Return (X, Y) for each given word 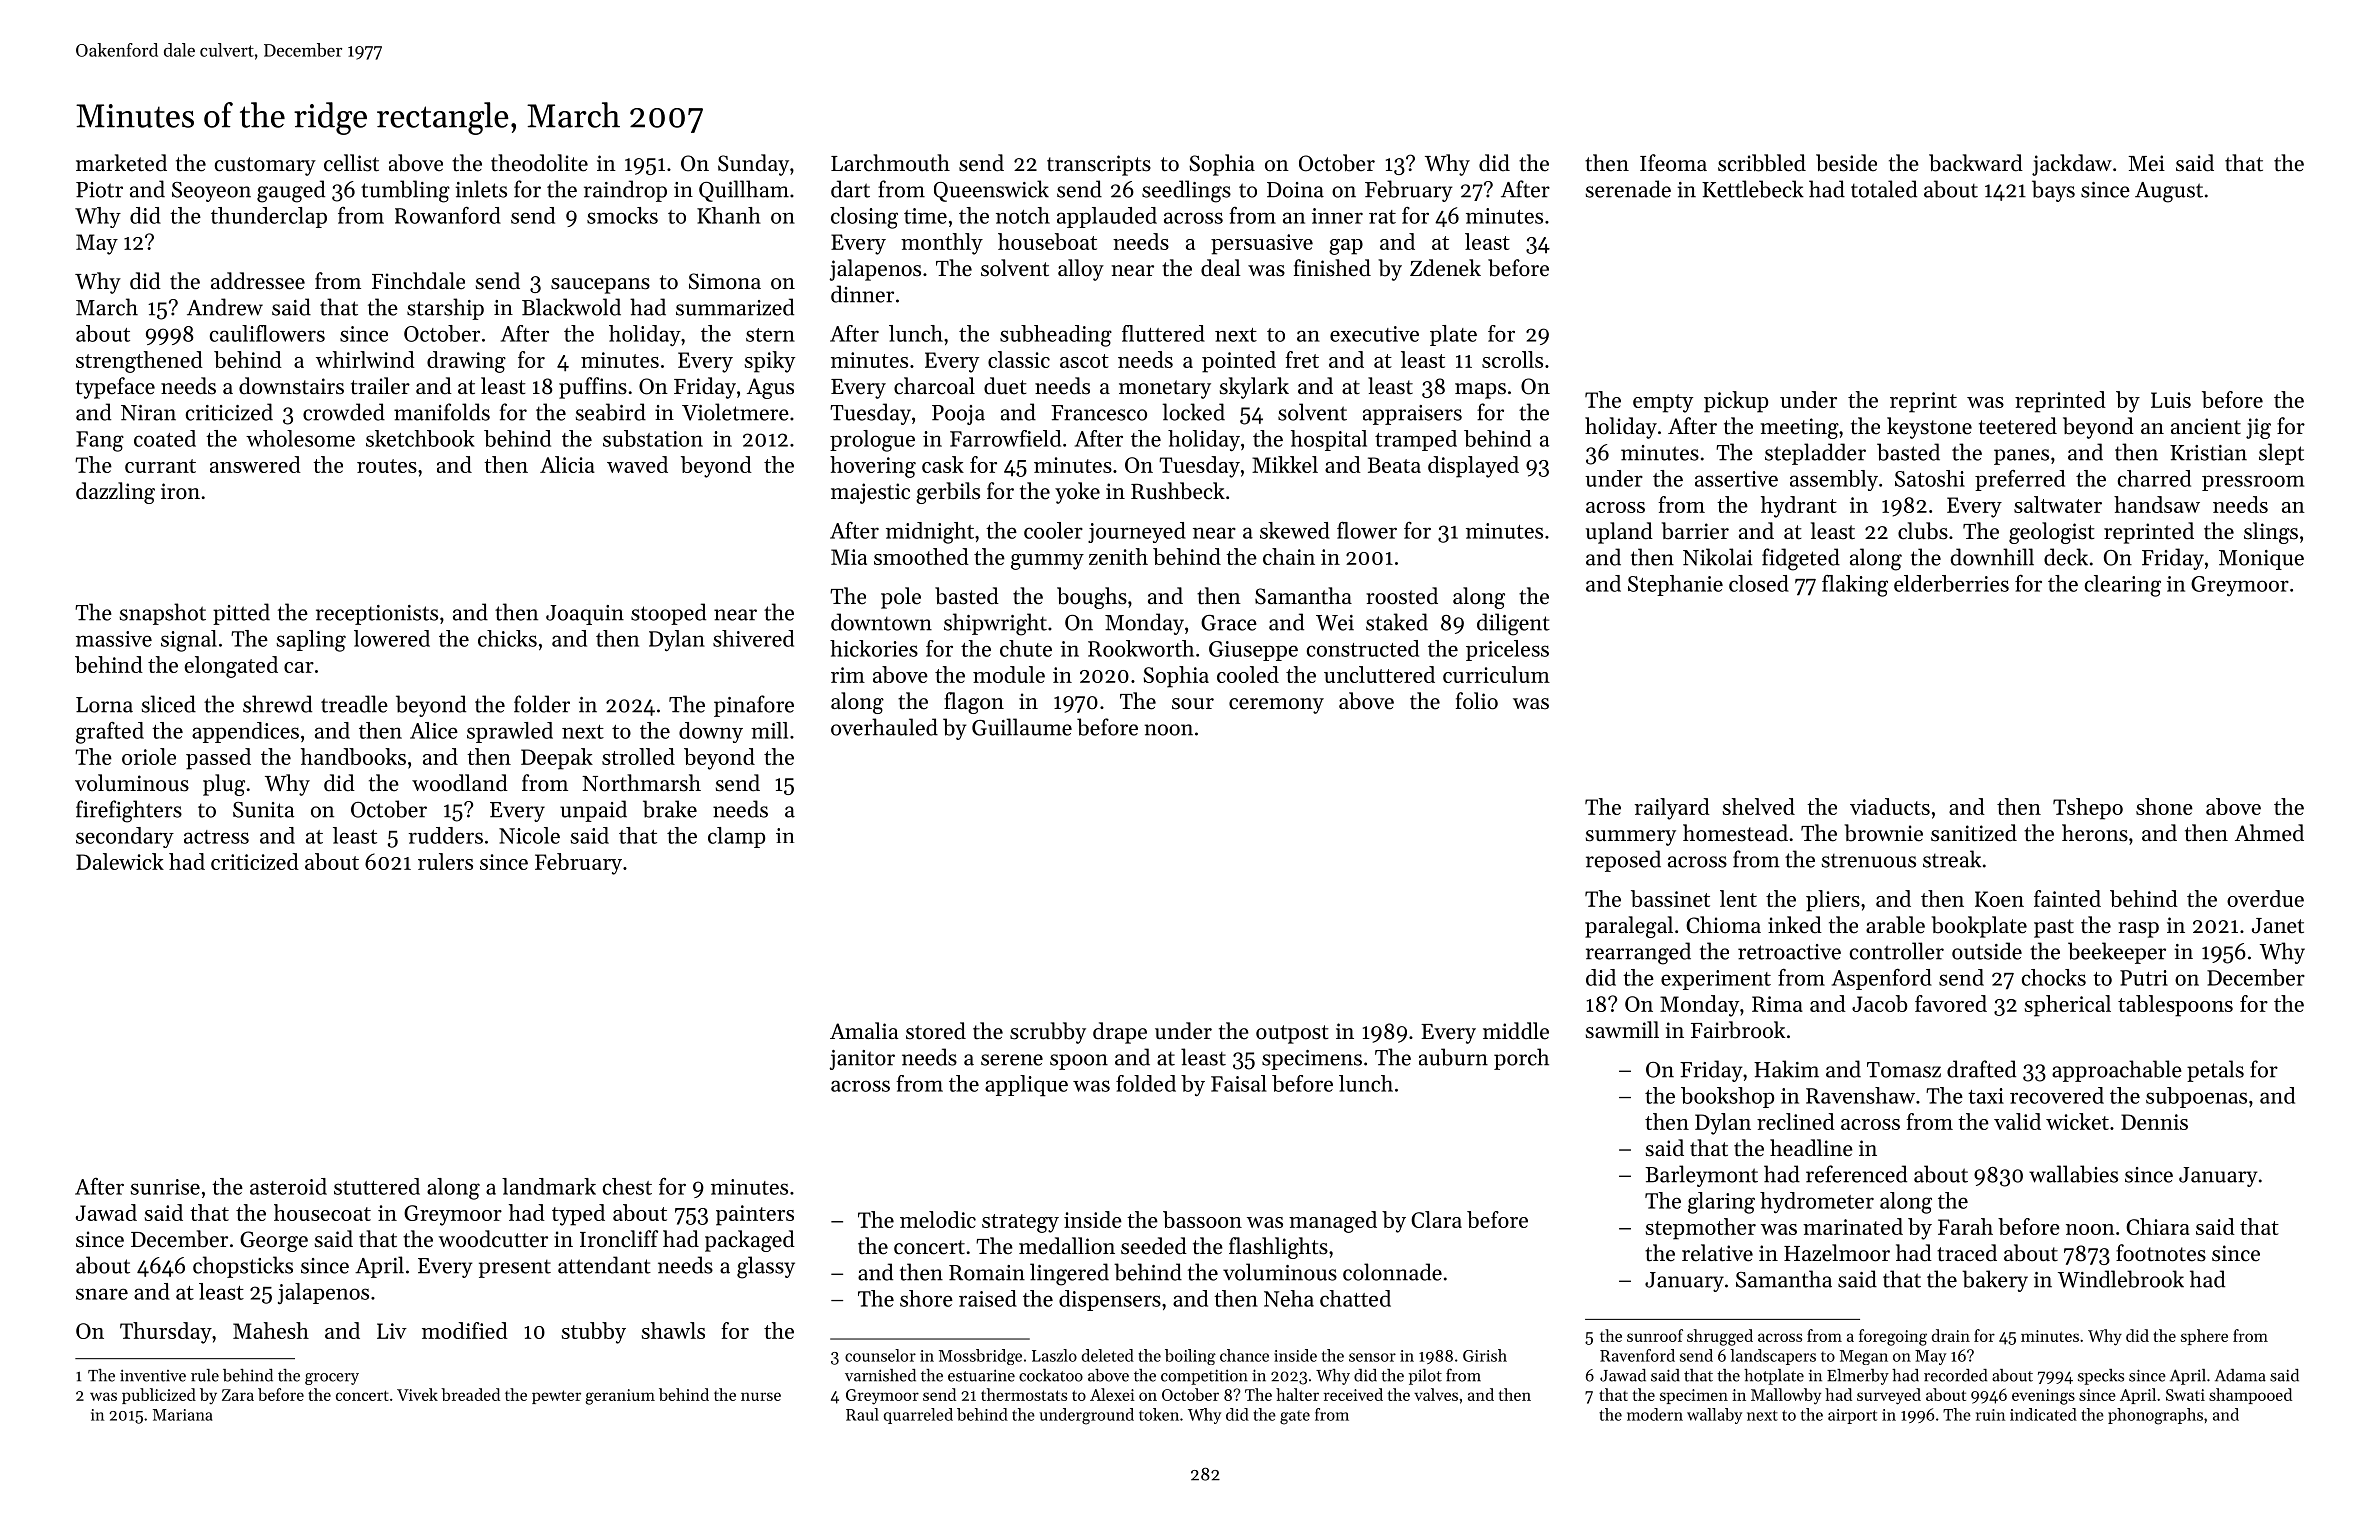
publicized (159, 1396)
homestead (1735, 833)
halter (1297, 1394)
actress (216, 837)
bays (2053, 191)
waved (637, 464)
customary (265, 166)
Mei (2146, 163)
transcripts (1099, 165)
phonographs (2155, 1416)
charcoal (934, 386)
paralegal (1629, 927)
